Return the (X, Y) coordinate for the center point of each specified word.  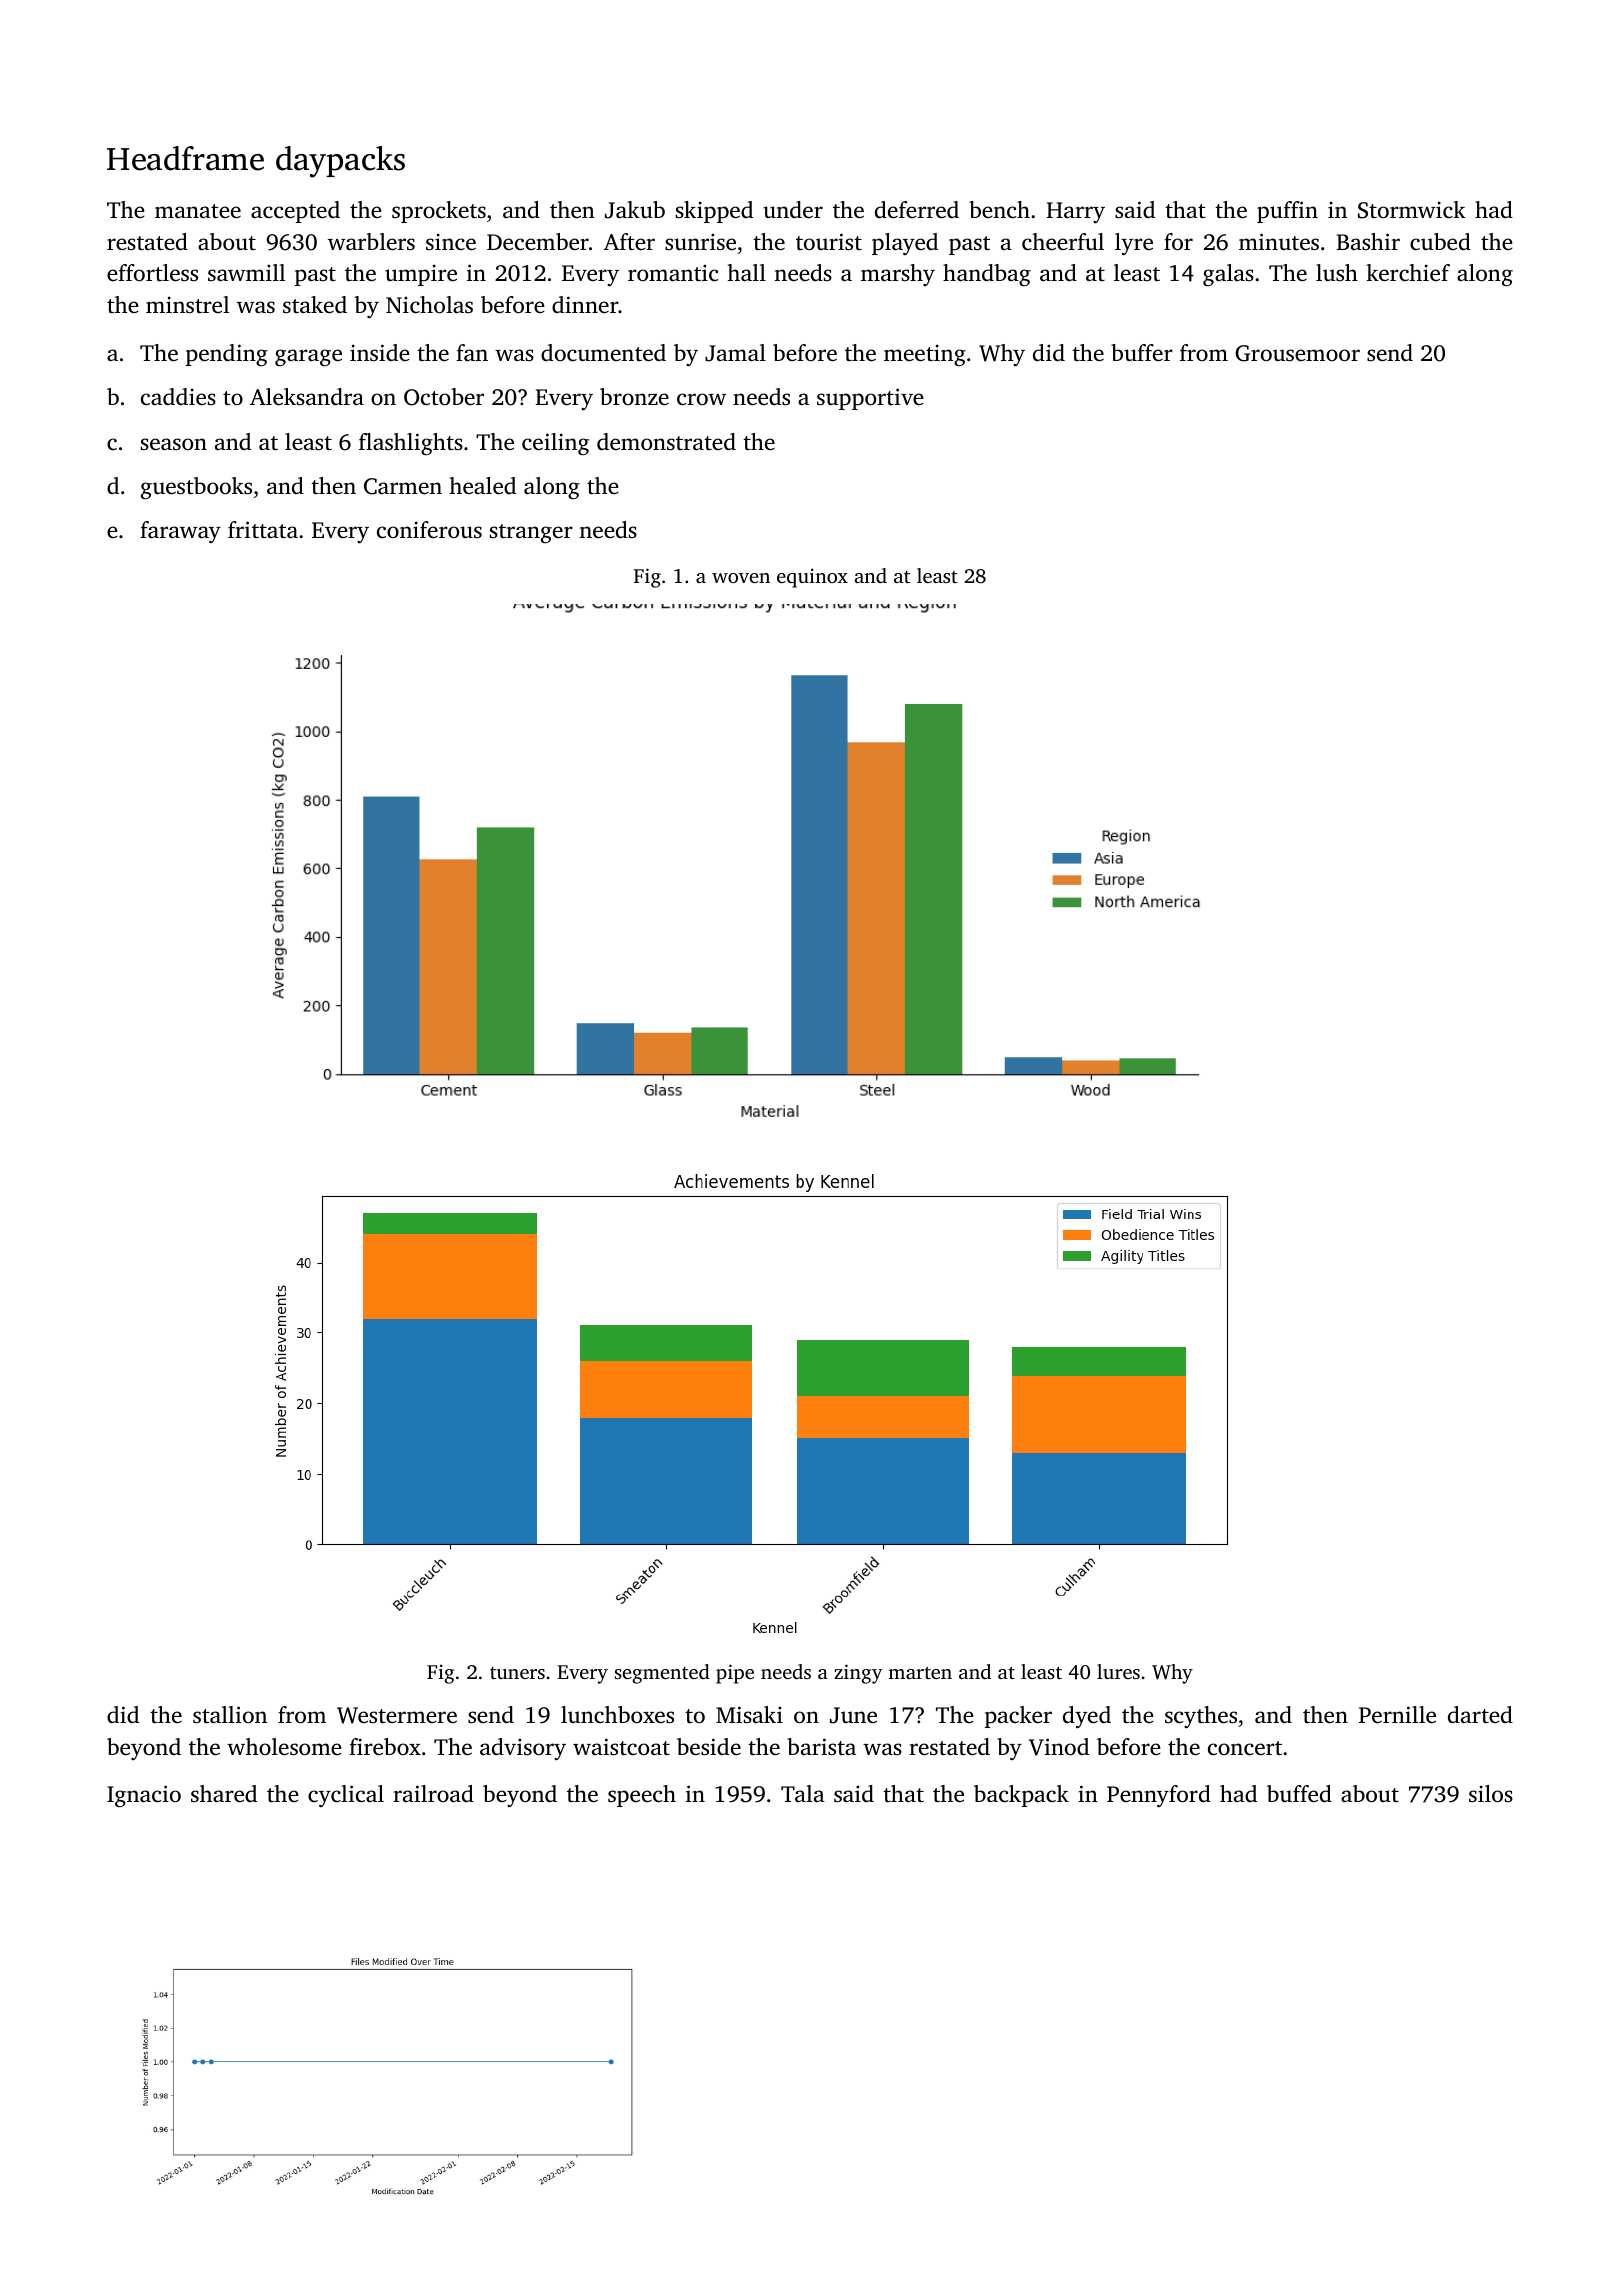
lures (1118, 1671)
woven (741, 578)
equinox (812, 578)
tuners (517, 1673)
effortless (152, 273)
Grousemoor (1297, 353)
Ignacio (144, 1796)
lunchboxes (617, 1715)
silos (1491, 1794)
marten (920, 1673)
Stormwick (1412, 210)
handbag (987, 275)
